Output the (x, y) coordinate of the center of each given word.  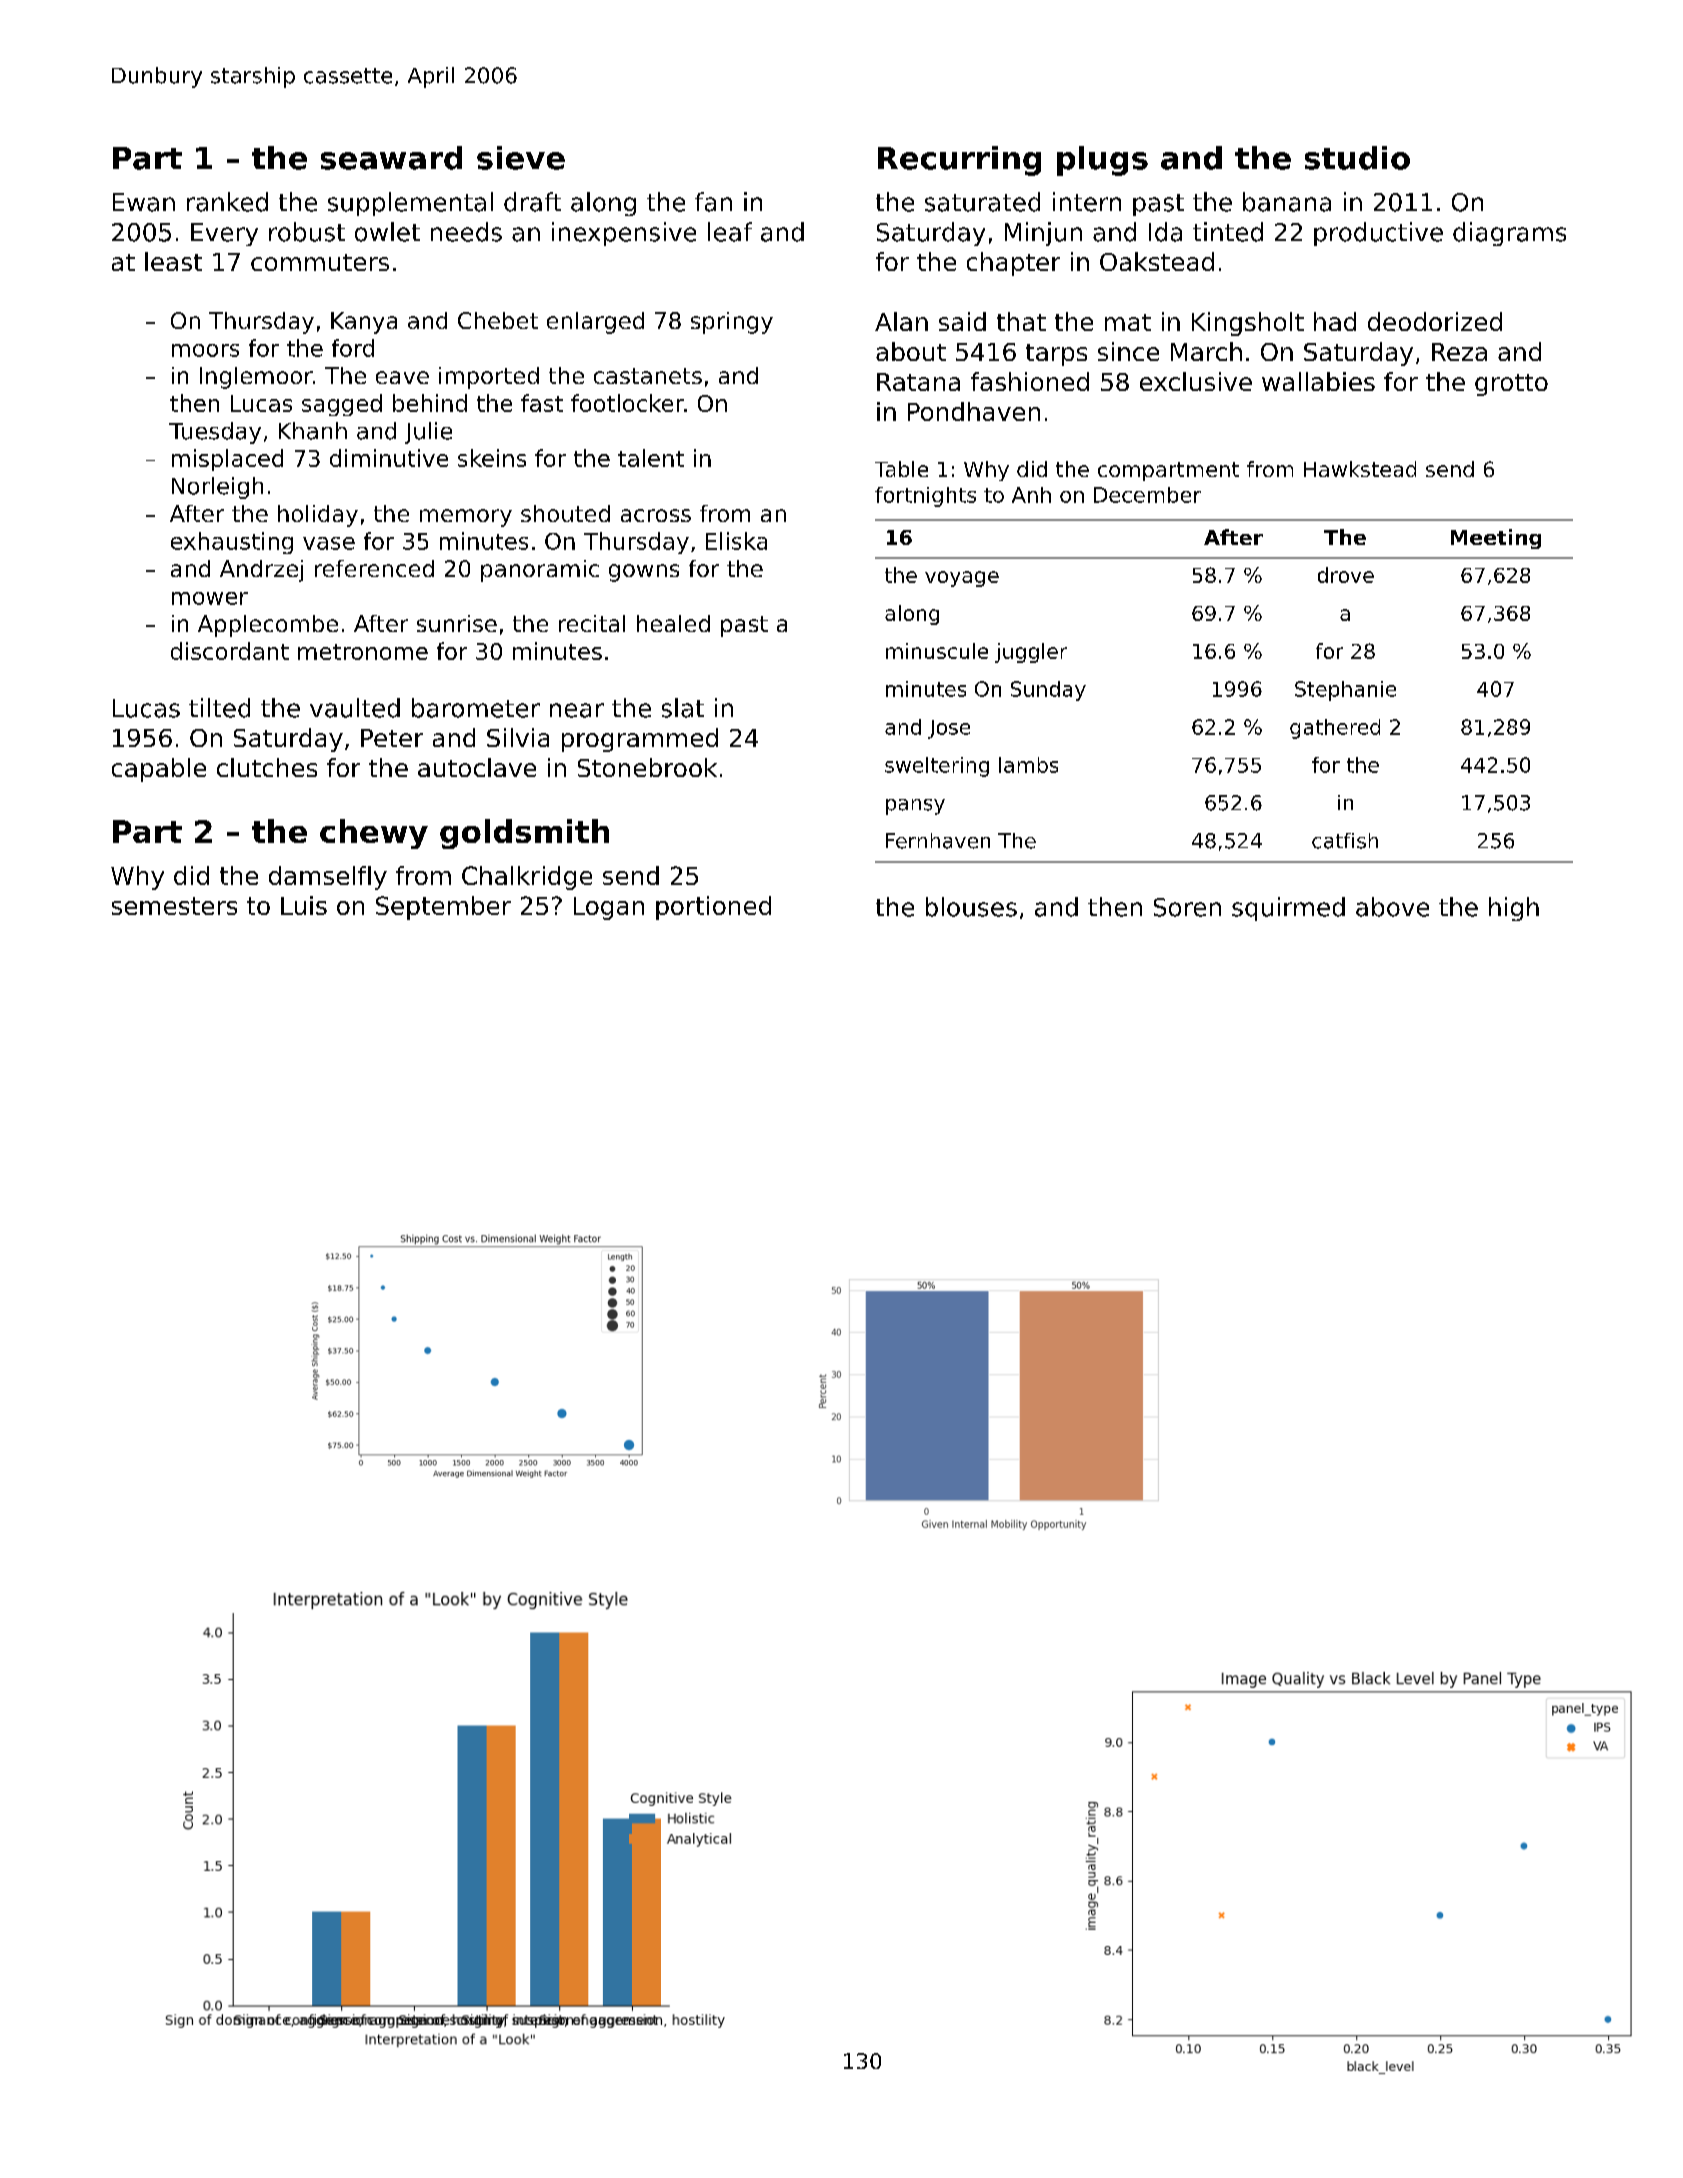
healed (673, 623)
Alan (901, 321)
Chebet (498, 320)
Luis (304, 905)
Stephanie (1345, 691)
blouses (971, 907)
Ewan (144, 202)
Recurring (959, 161)
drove (1346, 575)
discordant (230, 651)
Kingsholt (1248, 324)
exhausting (232, 543)
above (1392, 907)
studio (1357, 158)
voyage (962, 579)
